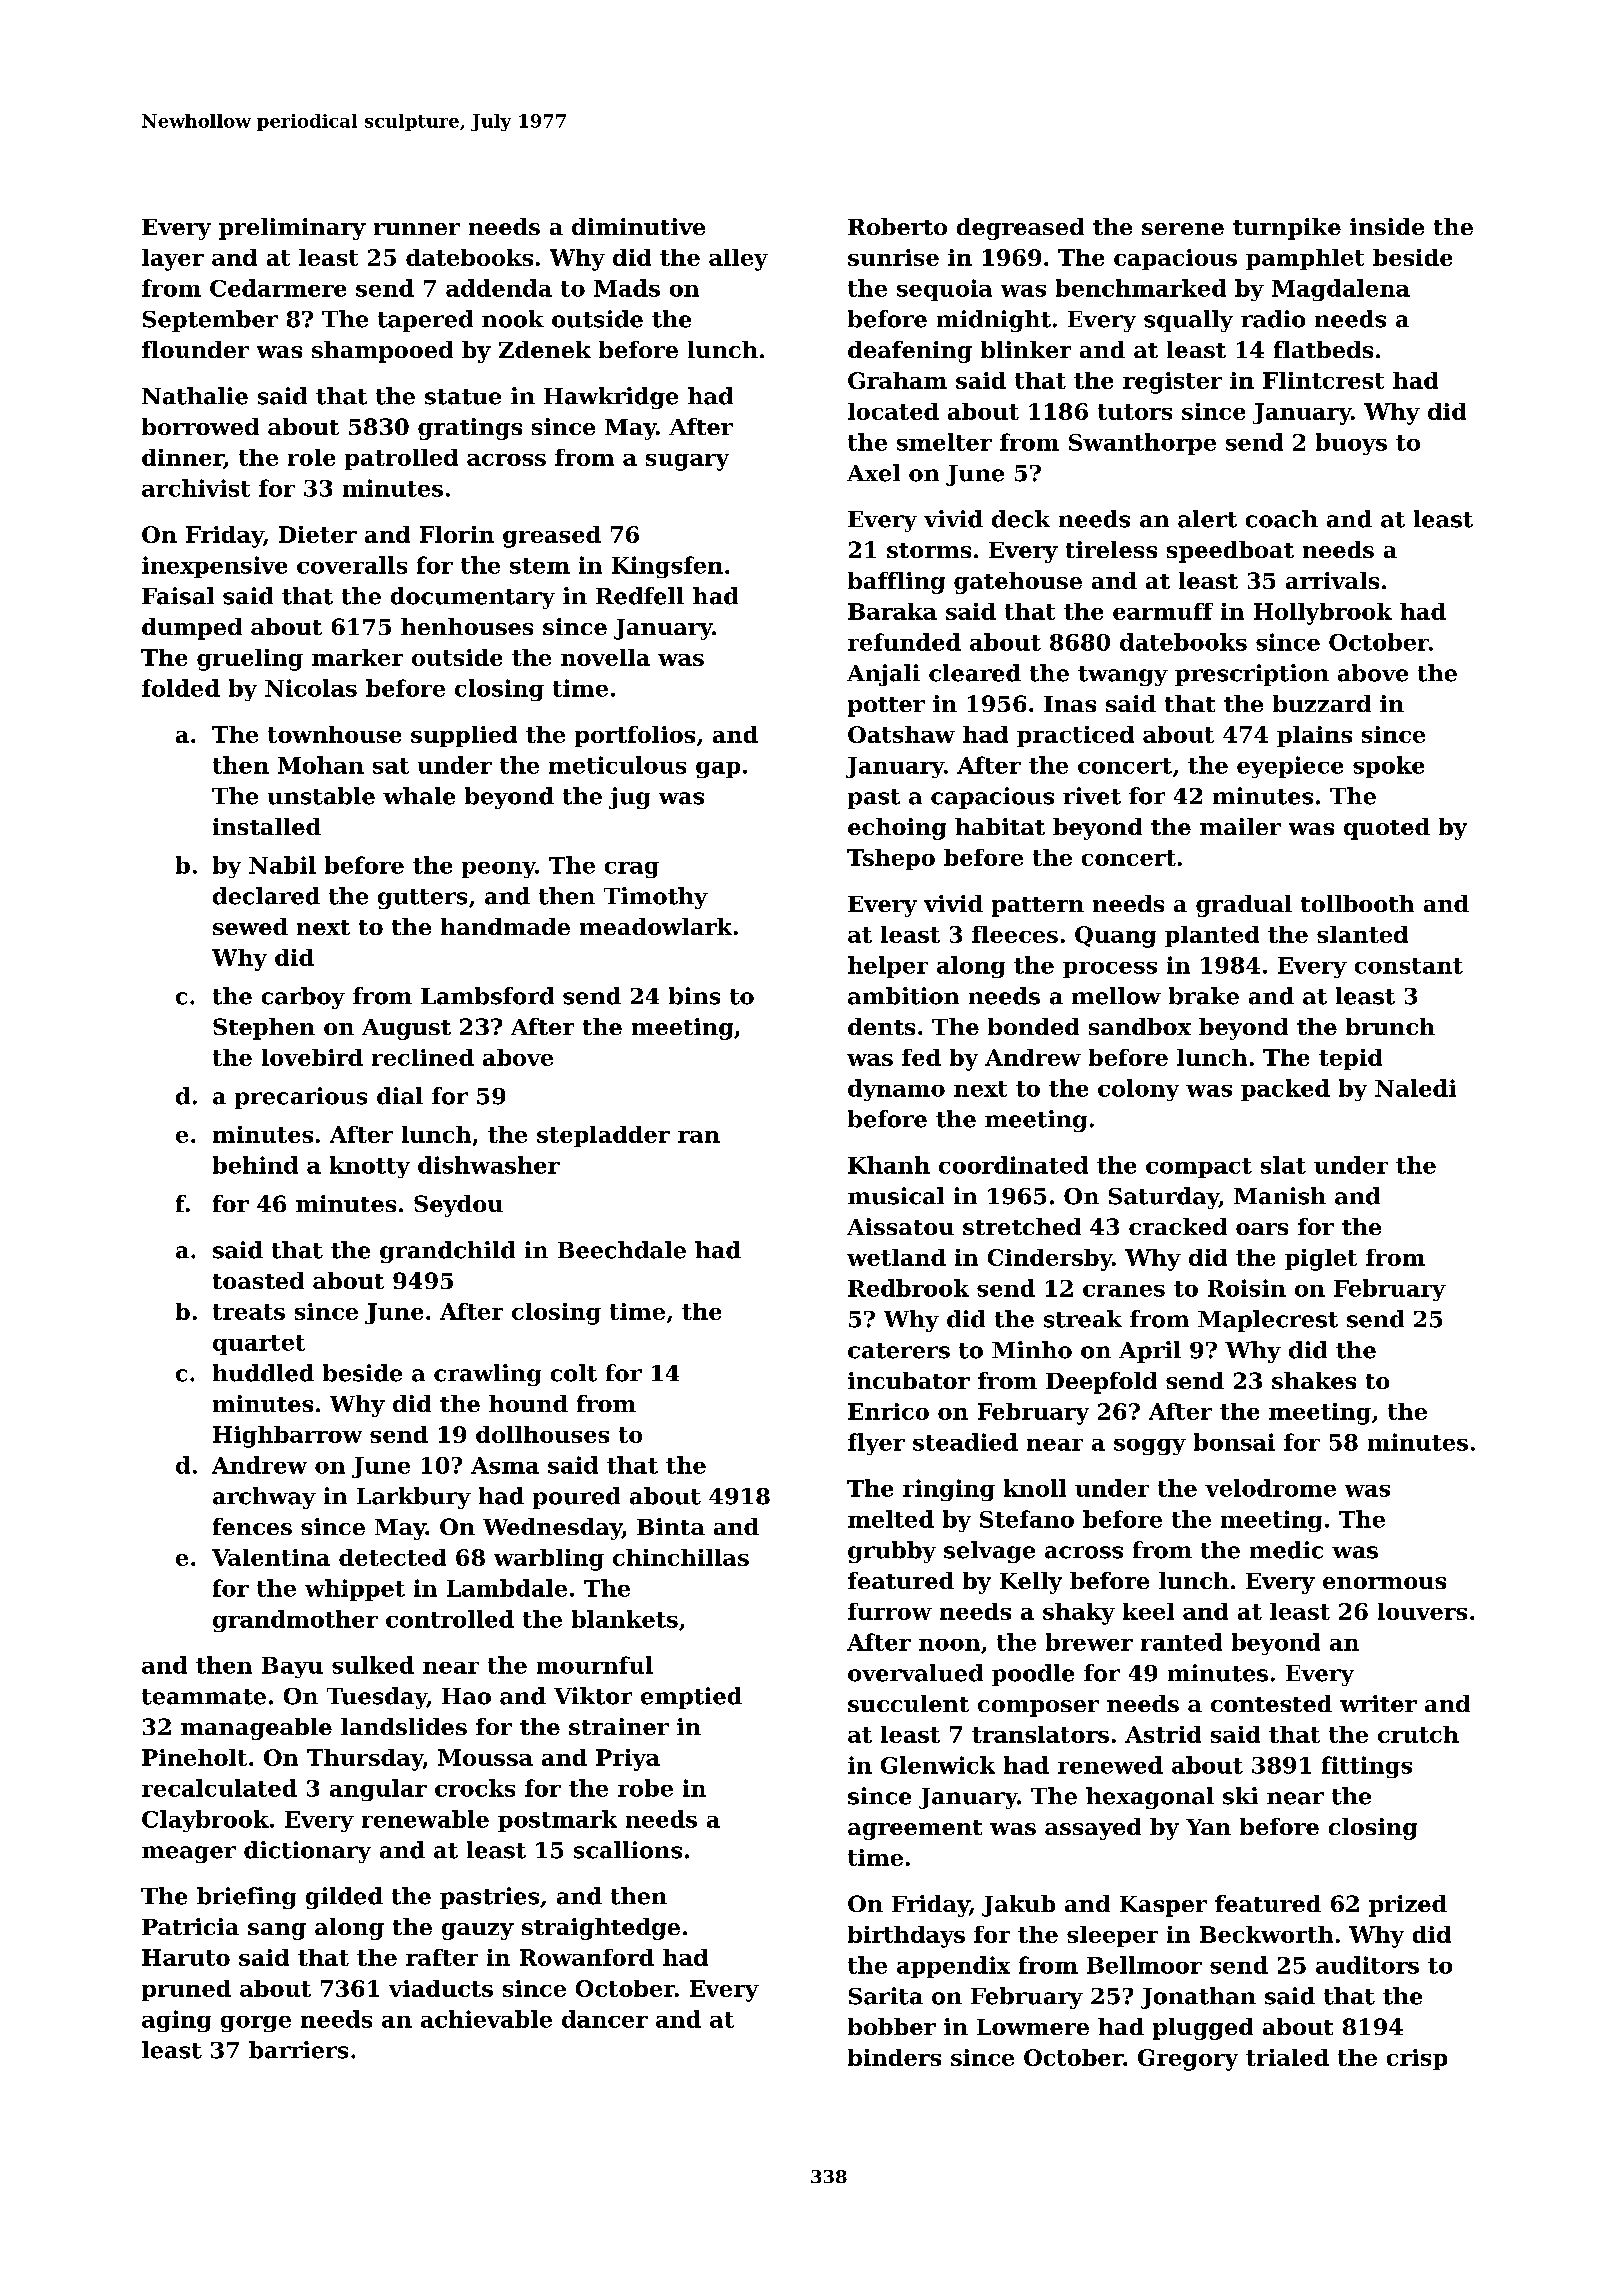 Image resolution: width=1620 pixels, height=2292 pixels. I want to click on hound, so click(528, 1403).
